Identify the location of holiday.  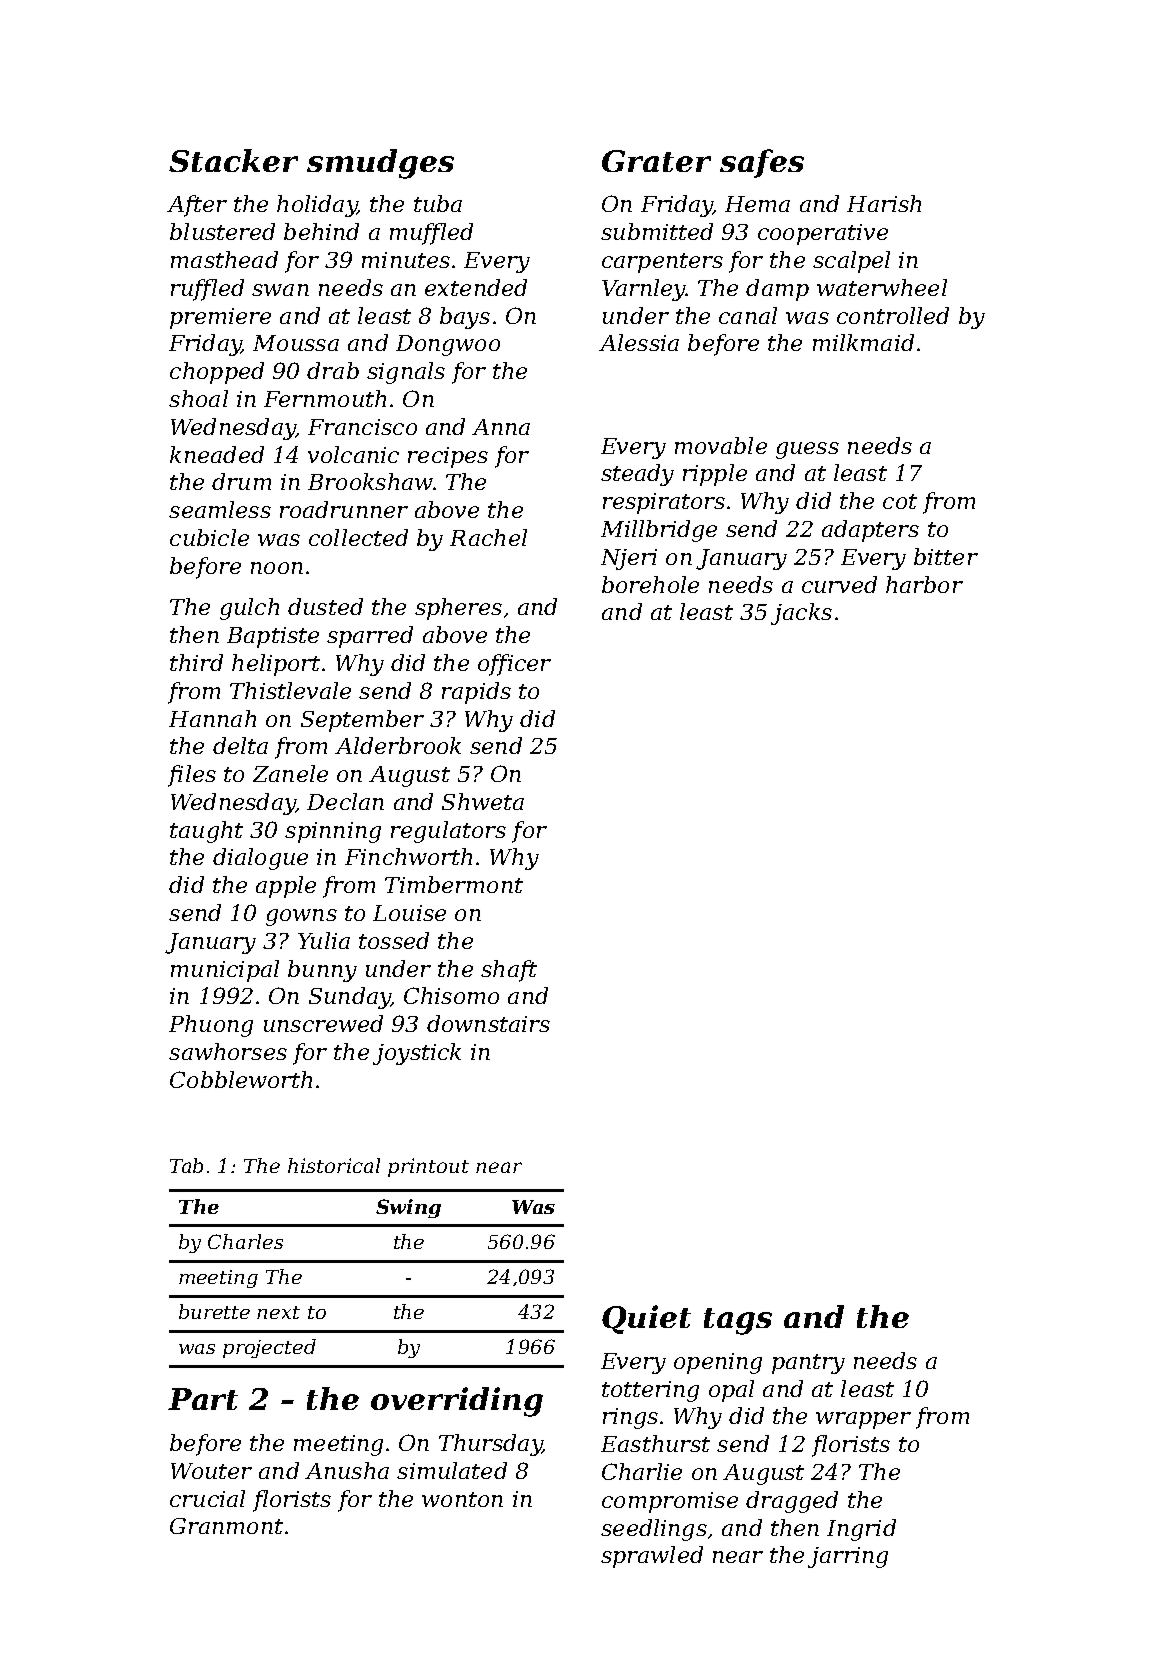
(317, 206).
